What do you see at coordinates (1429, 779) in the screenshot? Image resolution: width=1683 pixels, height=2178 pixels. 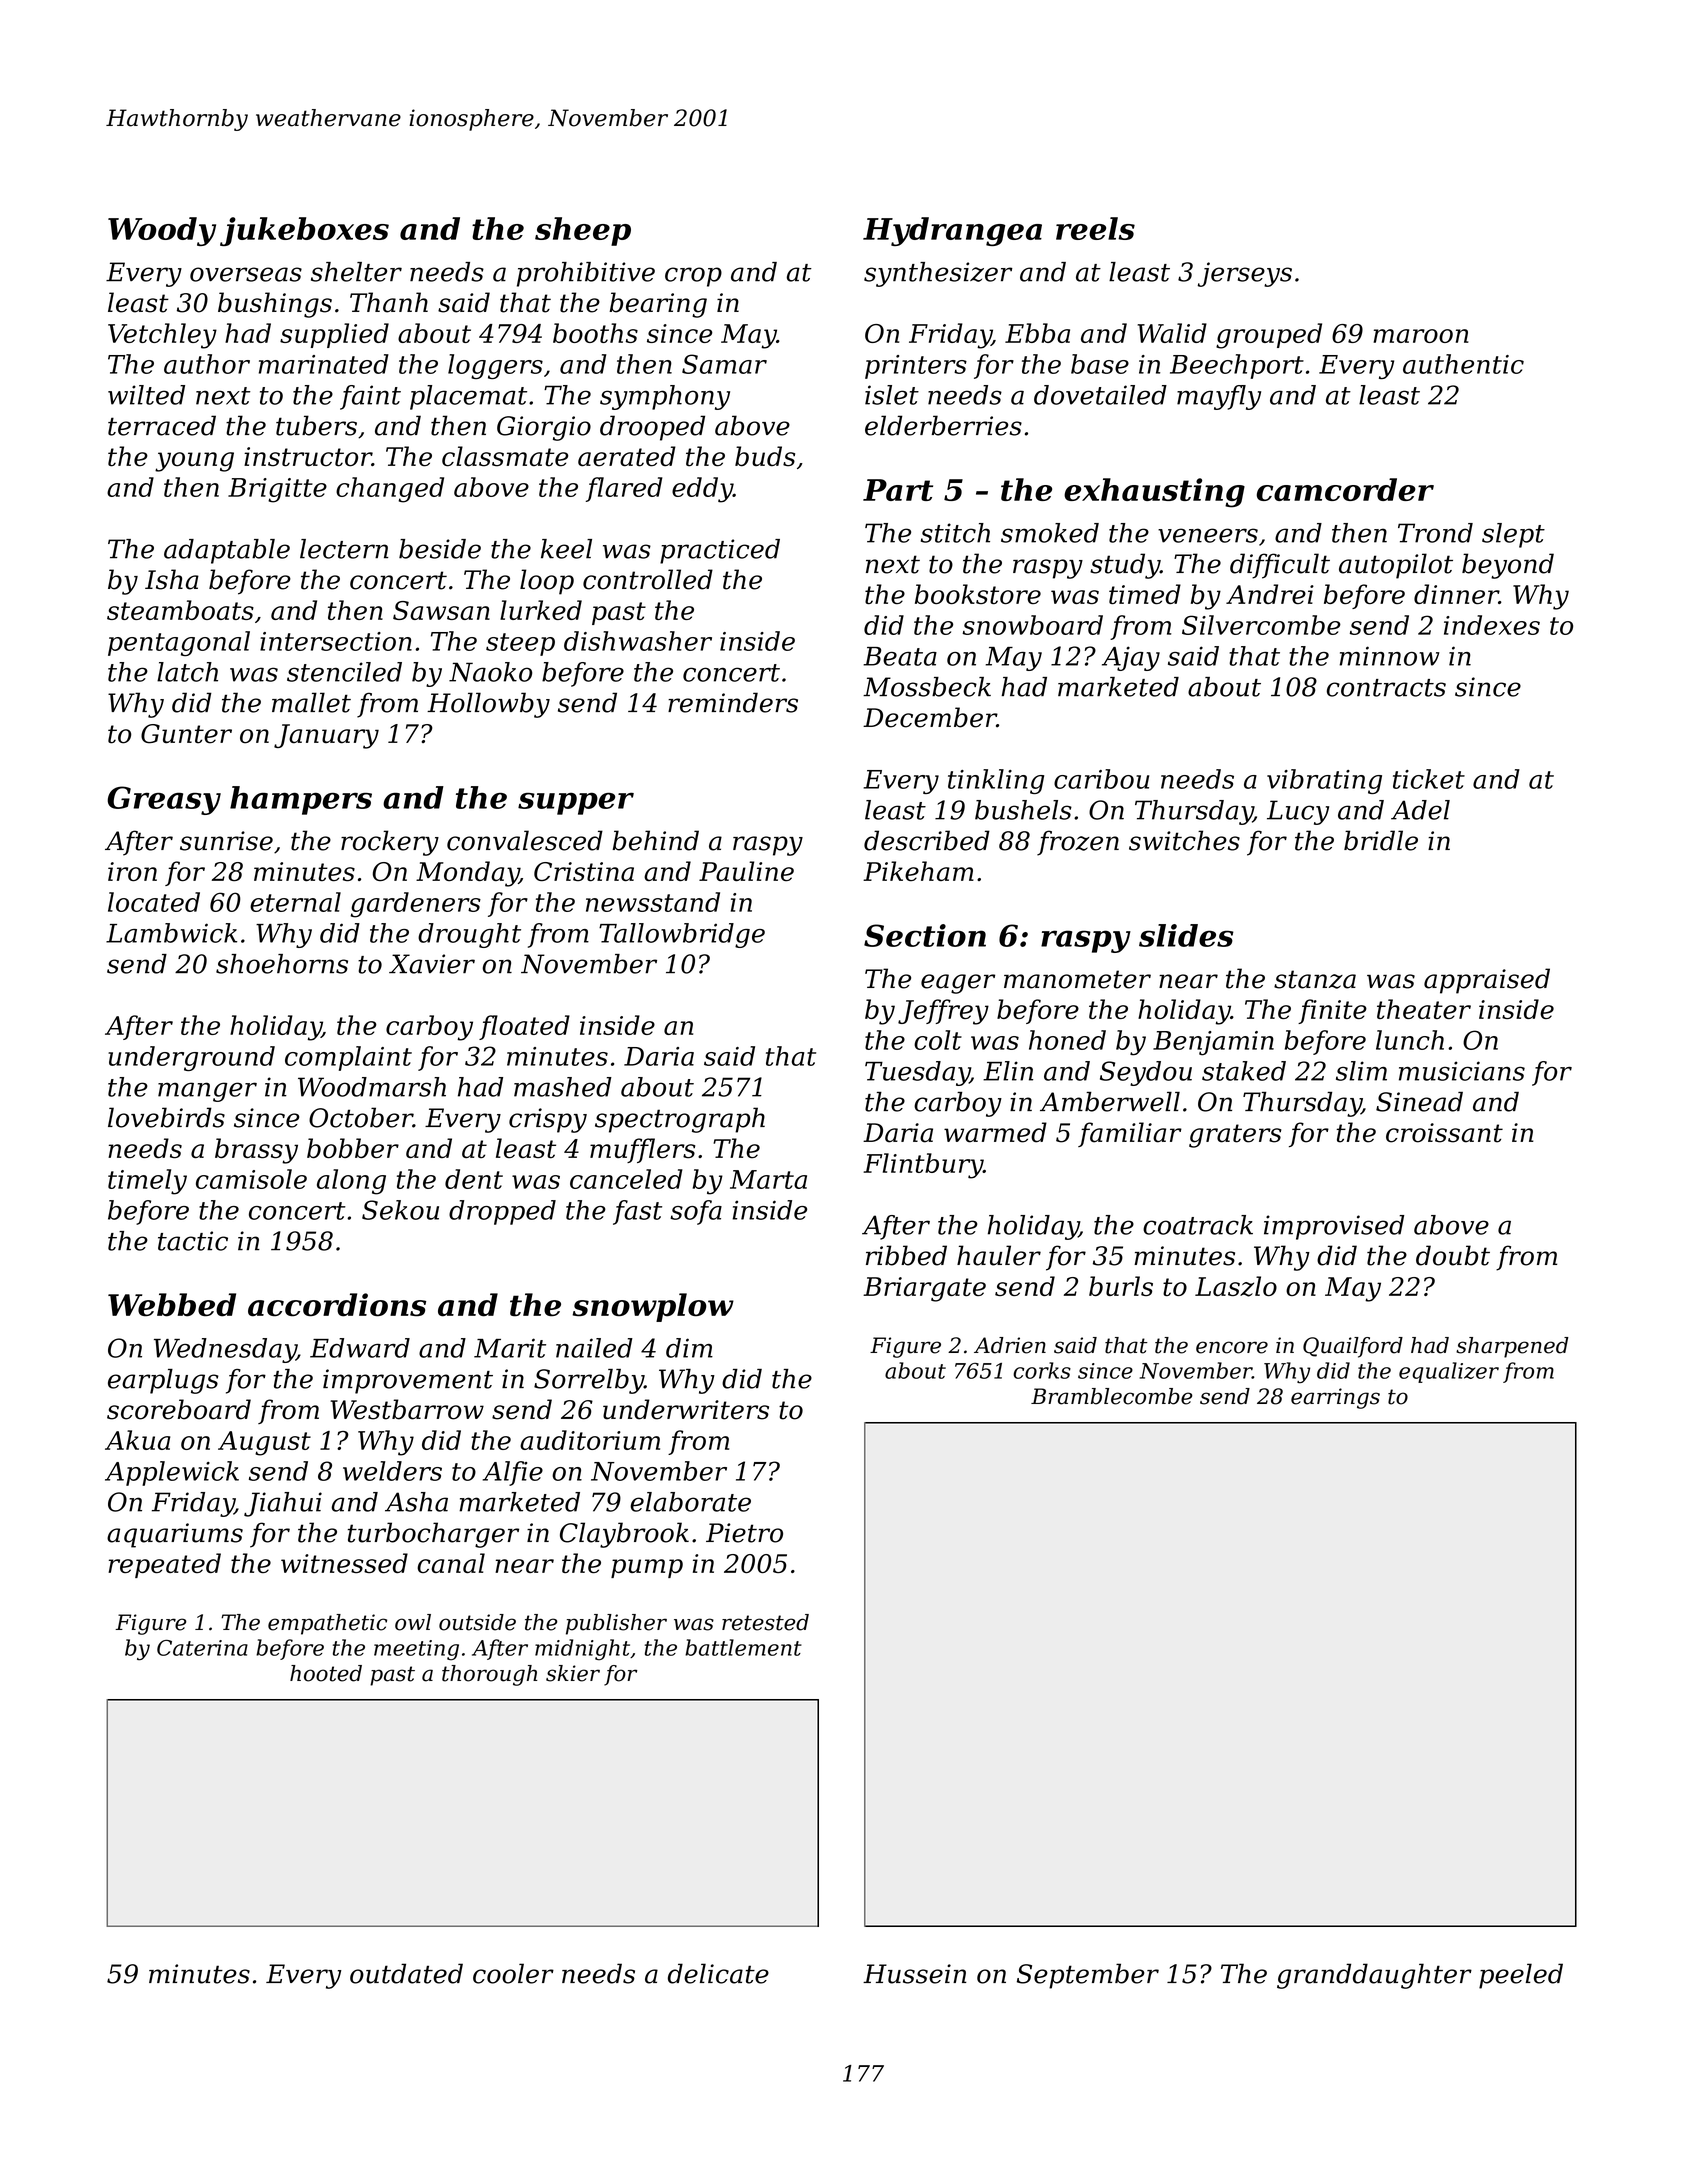 I see `ticket` at bounding box center [1429, 779].
